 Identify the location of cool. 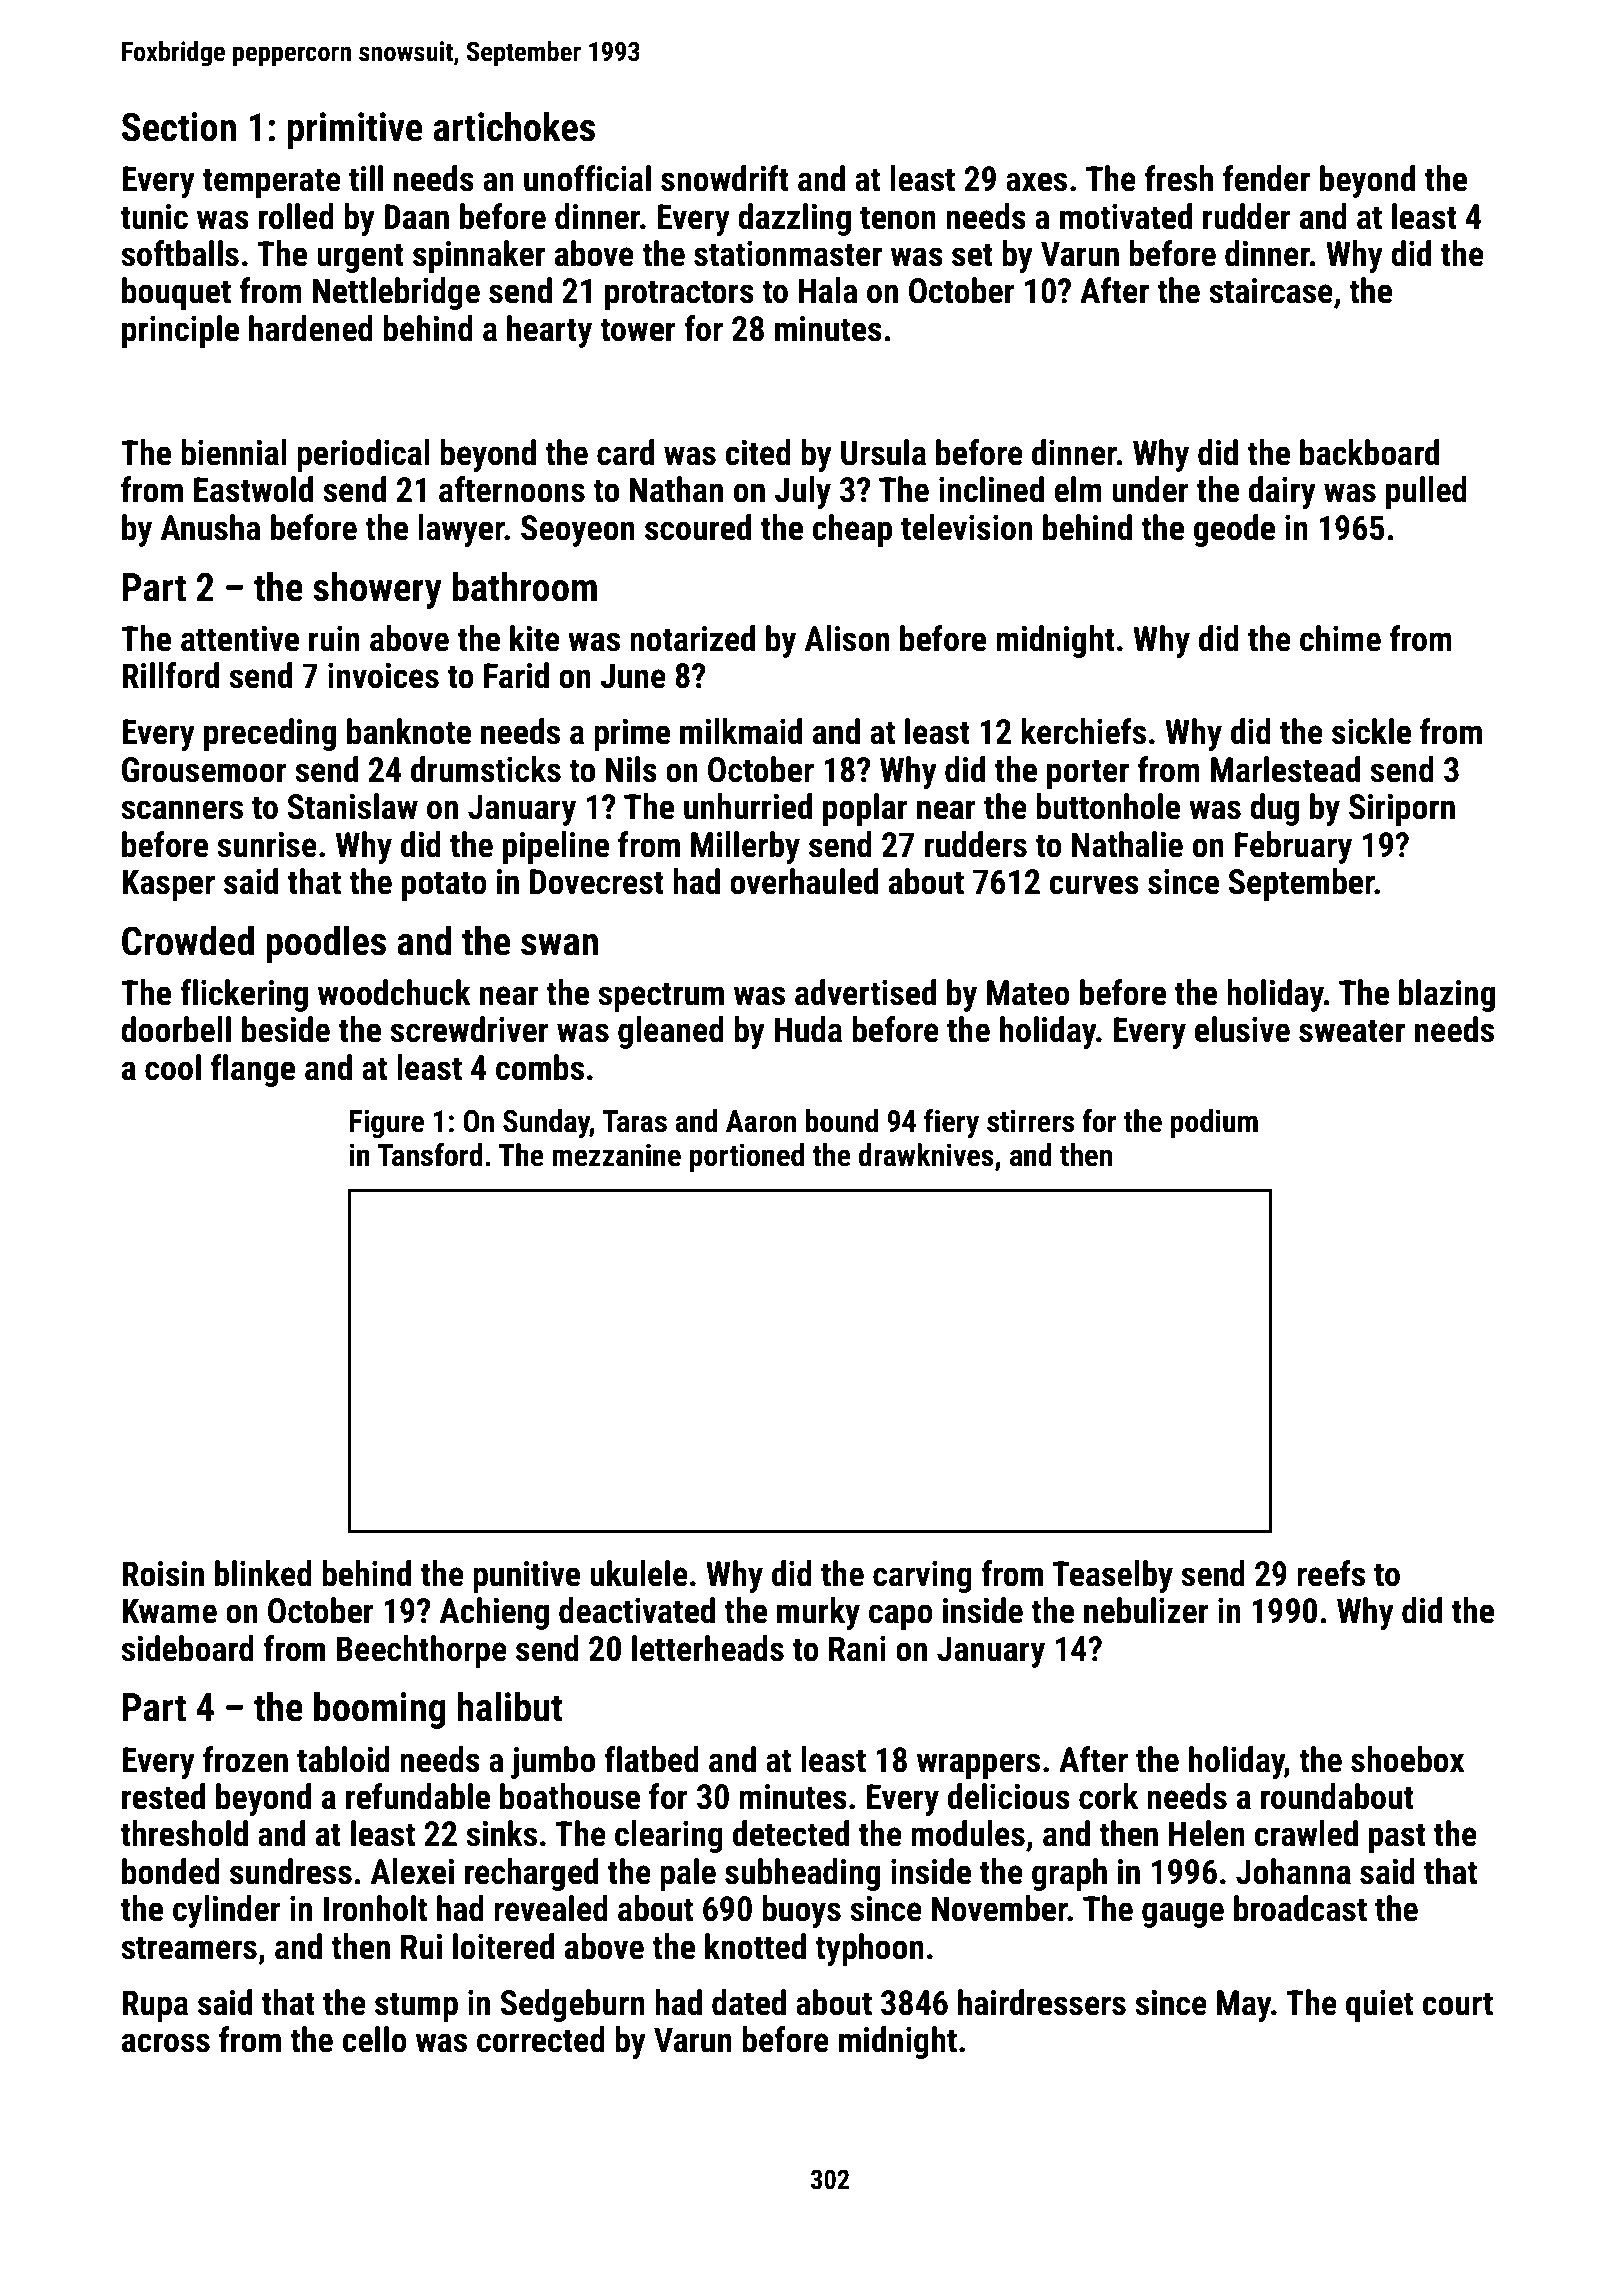
(173, 1067).
